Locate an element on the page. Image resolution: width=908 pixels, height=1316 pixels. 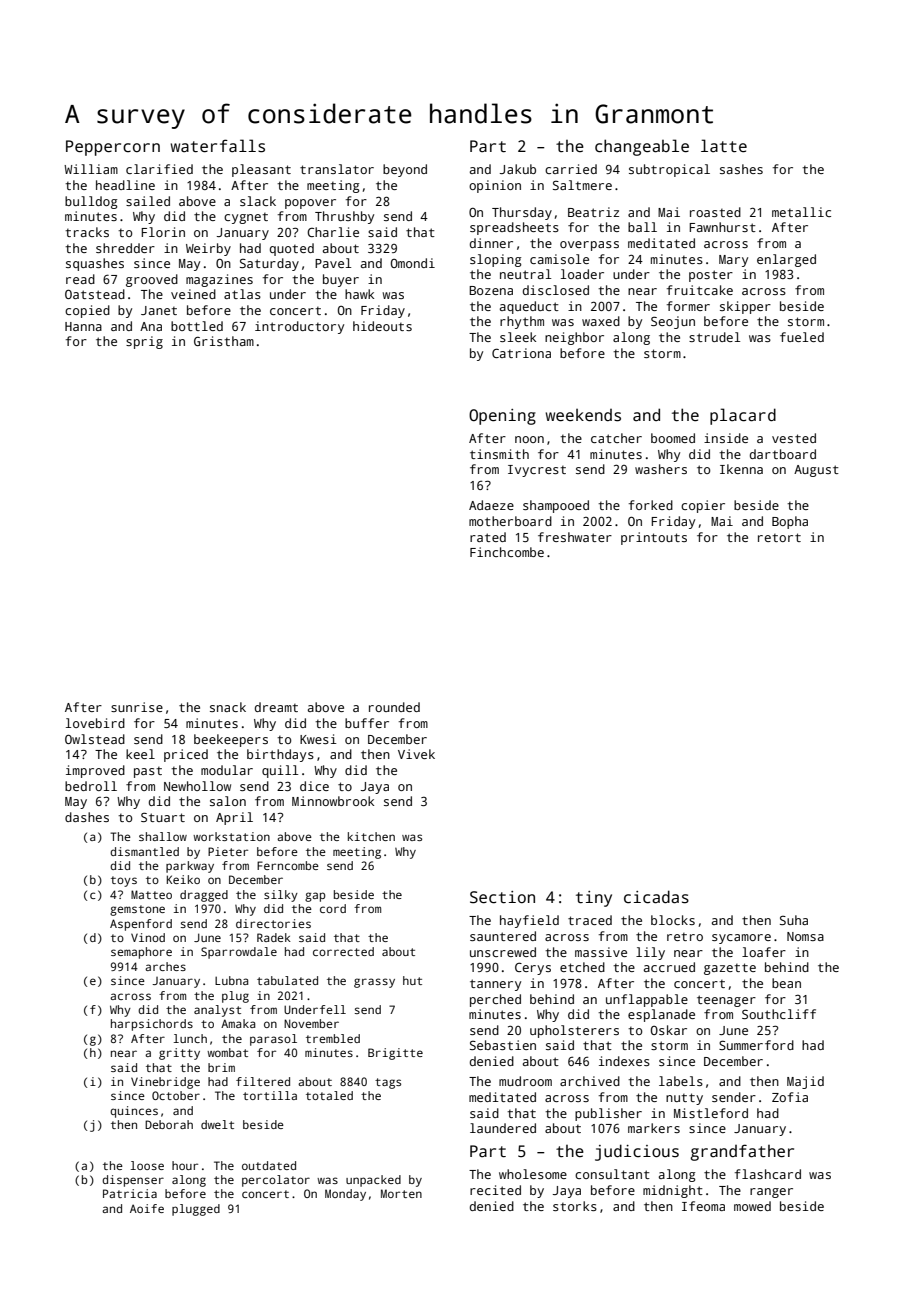
Gristham is located at coordinates (224, 341).
